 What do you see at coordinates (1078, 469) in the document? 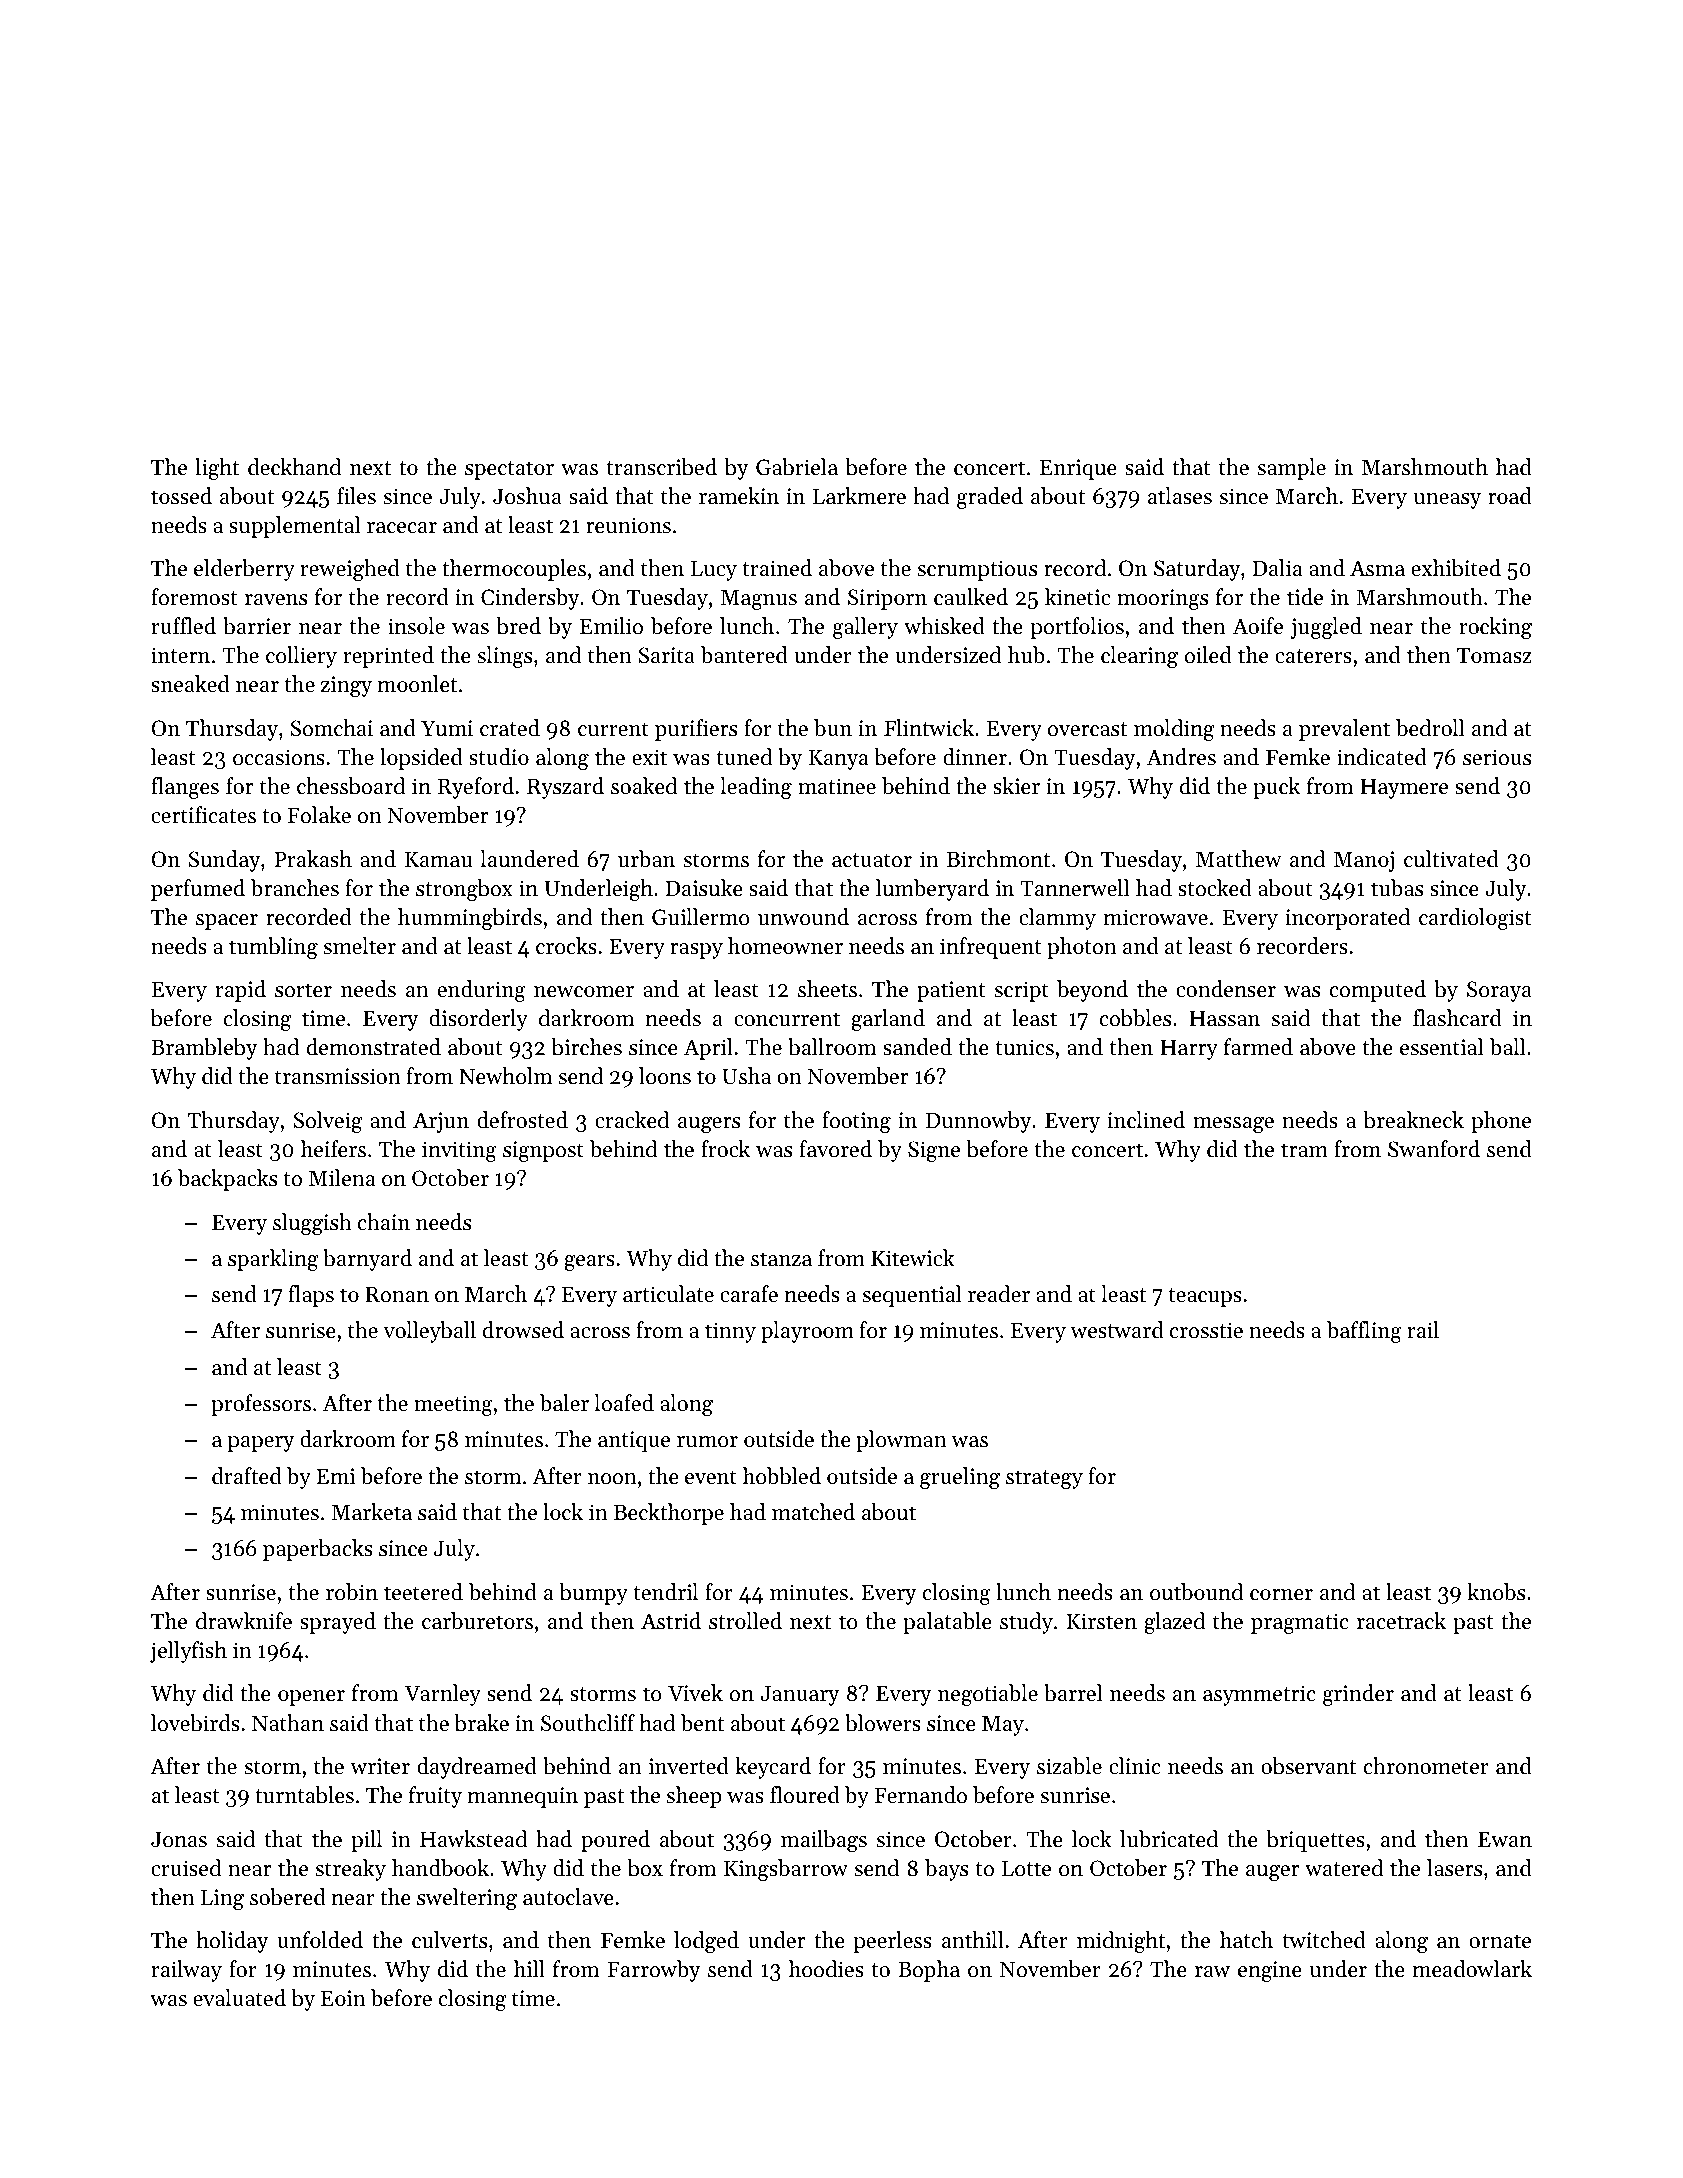
I see `Enrique` at bounding box center [1078, 469].
